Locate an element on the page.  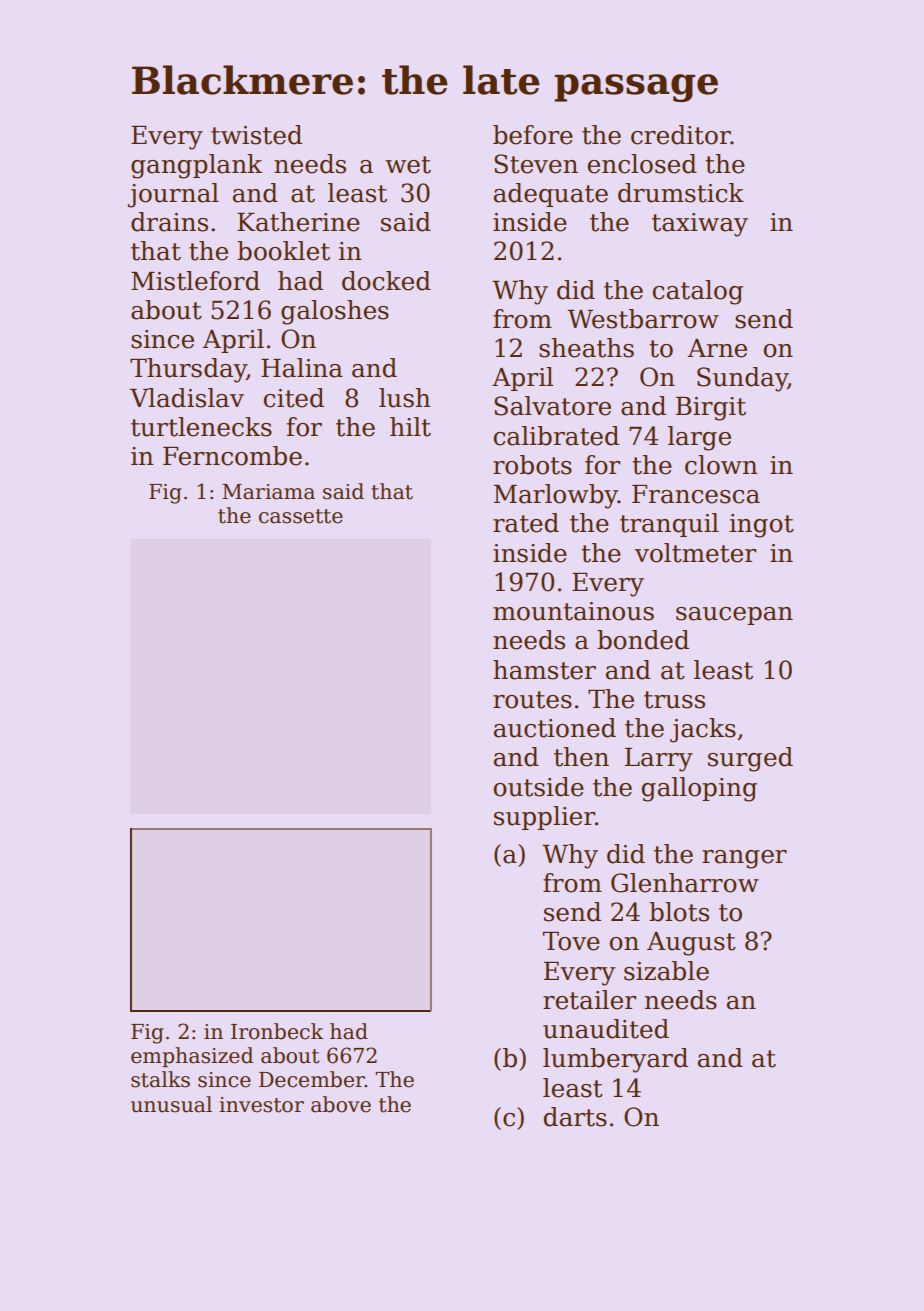
creditor is located at coordinates (681, 135).
